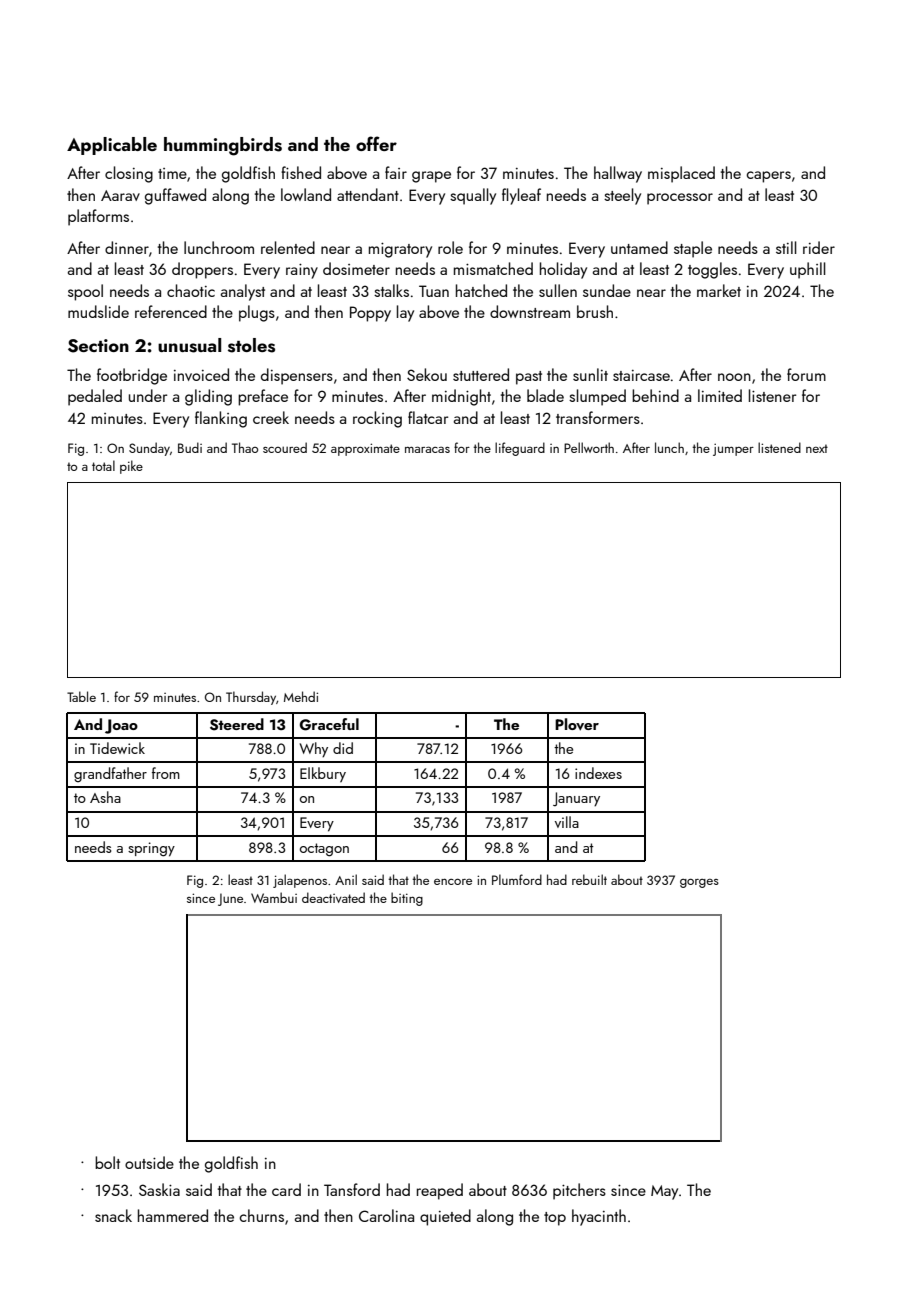 The image size is (908, 1316). I want to click on Thursday, so click(251, 698).
